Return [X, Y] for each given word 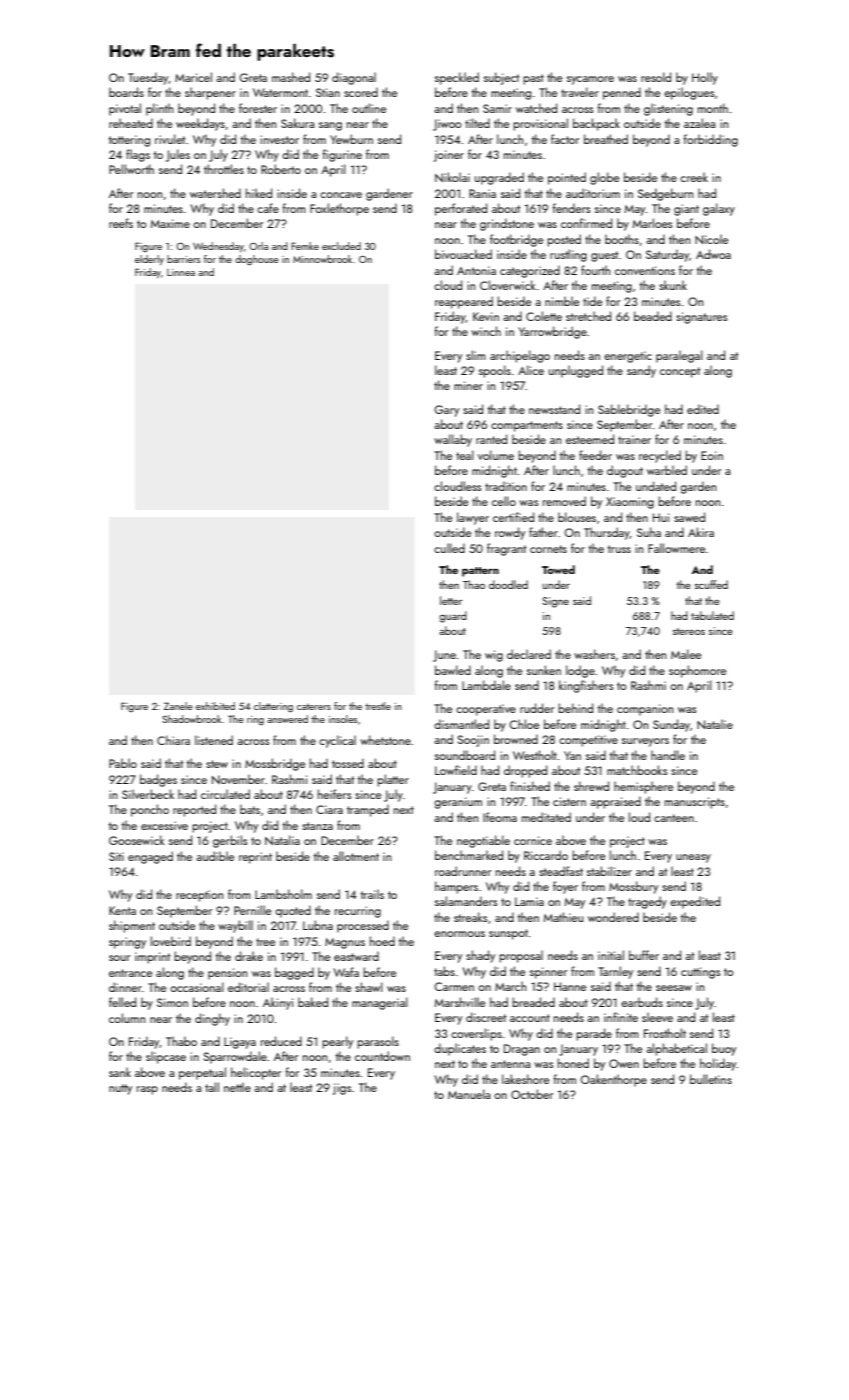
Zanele [178, 706]
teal [465, 455]
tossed [348, 763]
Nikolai [452, 177]
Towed [558, 569]
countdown [382, 1056]
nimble [562, 301]
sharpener [210, 93]
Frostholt [665, 1033]
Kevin [486, 316]
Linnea [181, 272]
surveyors [645, 742]
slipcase [166, 1057]
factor [565, 139]
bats [250, 809]
